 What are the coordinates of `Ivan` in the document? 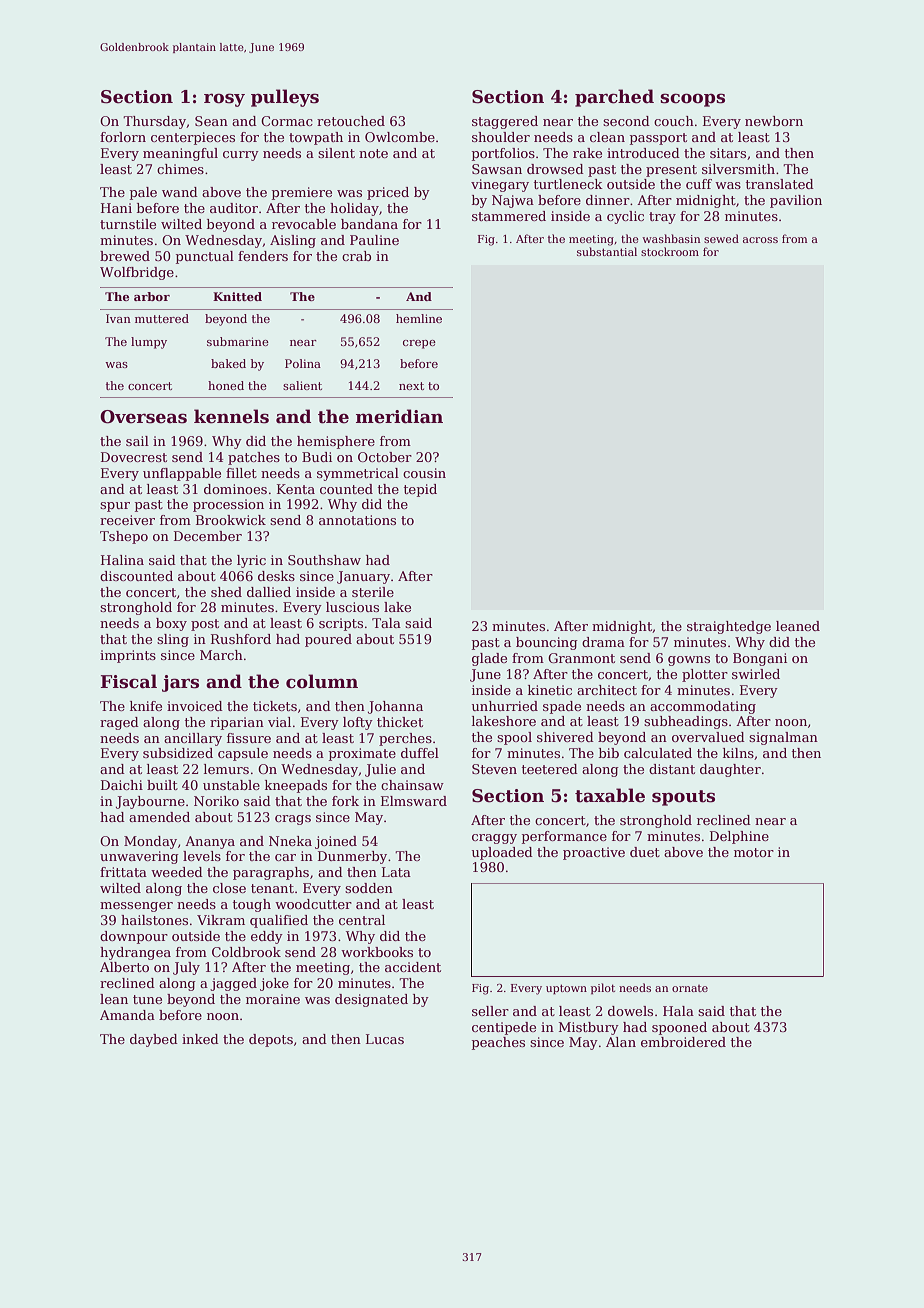 It's located at (118, 318).
